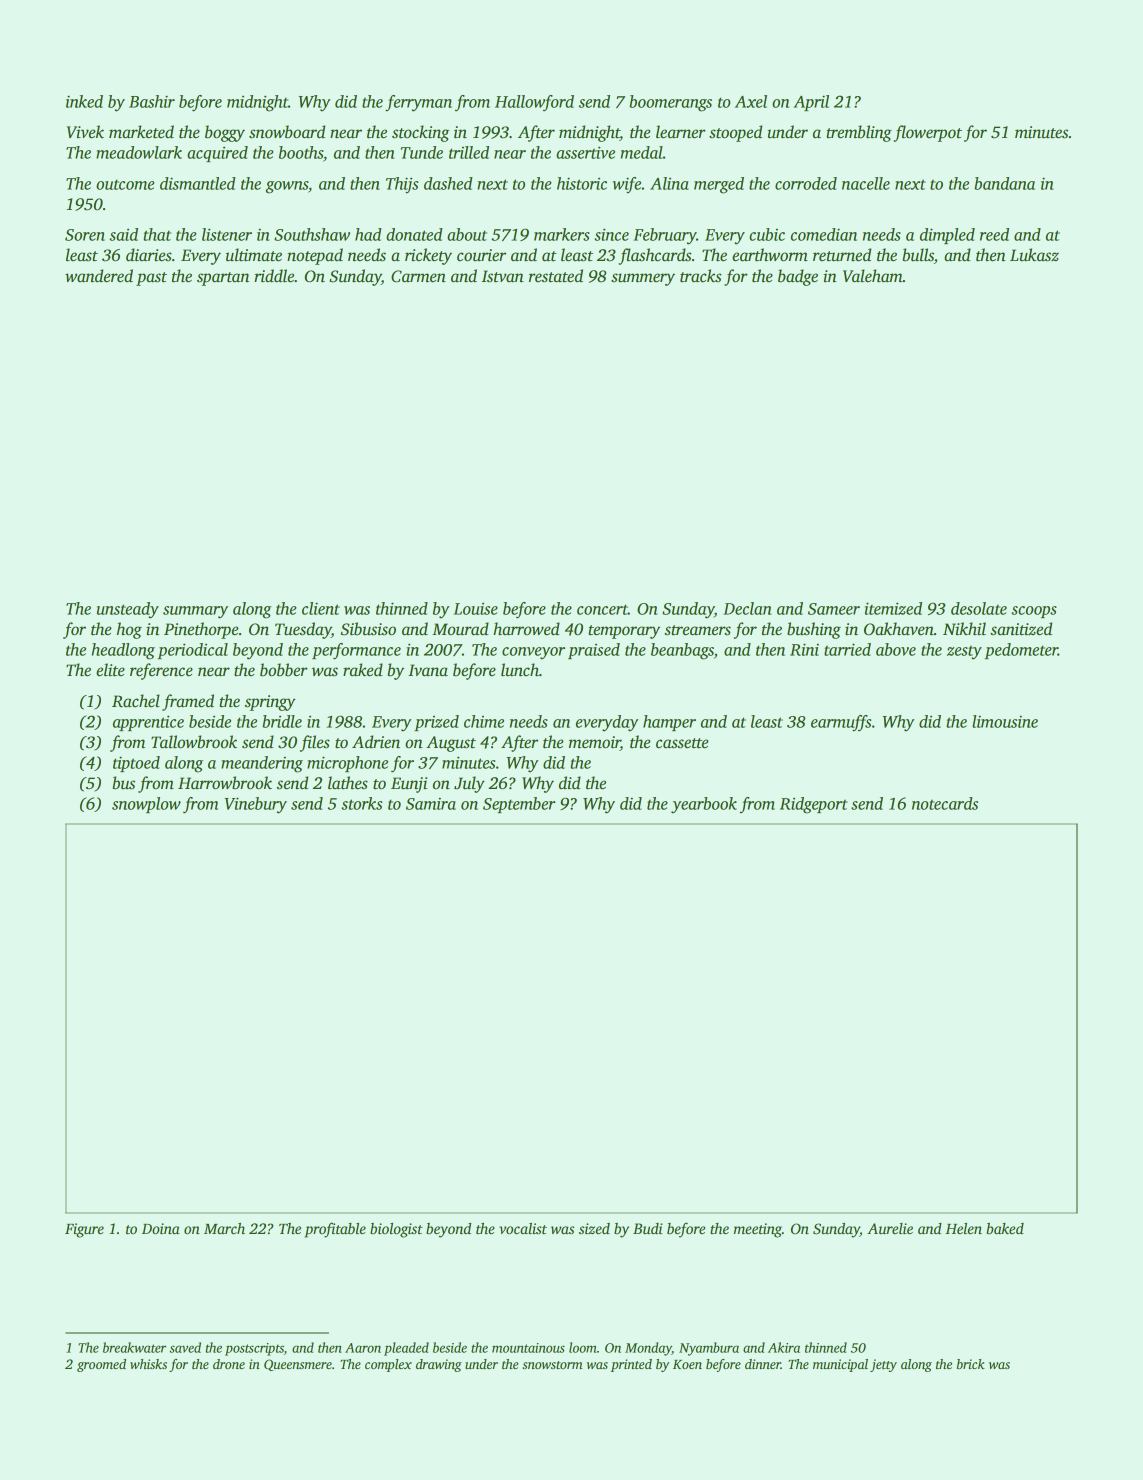  I want to click on streamers, so click(697, 630).
